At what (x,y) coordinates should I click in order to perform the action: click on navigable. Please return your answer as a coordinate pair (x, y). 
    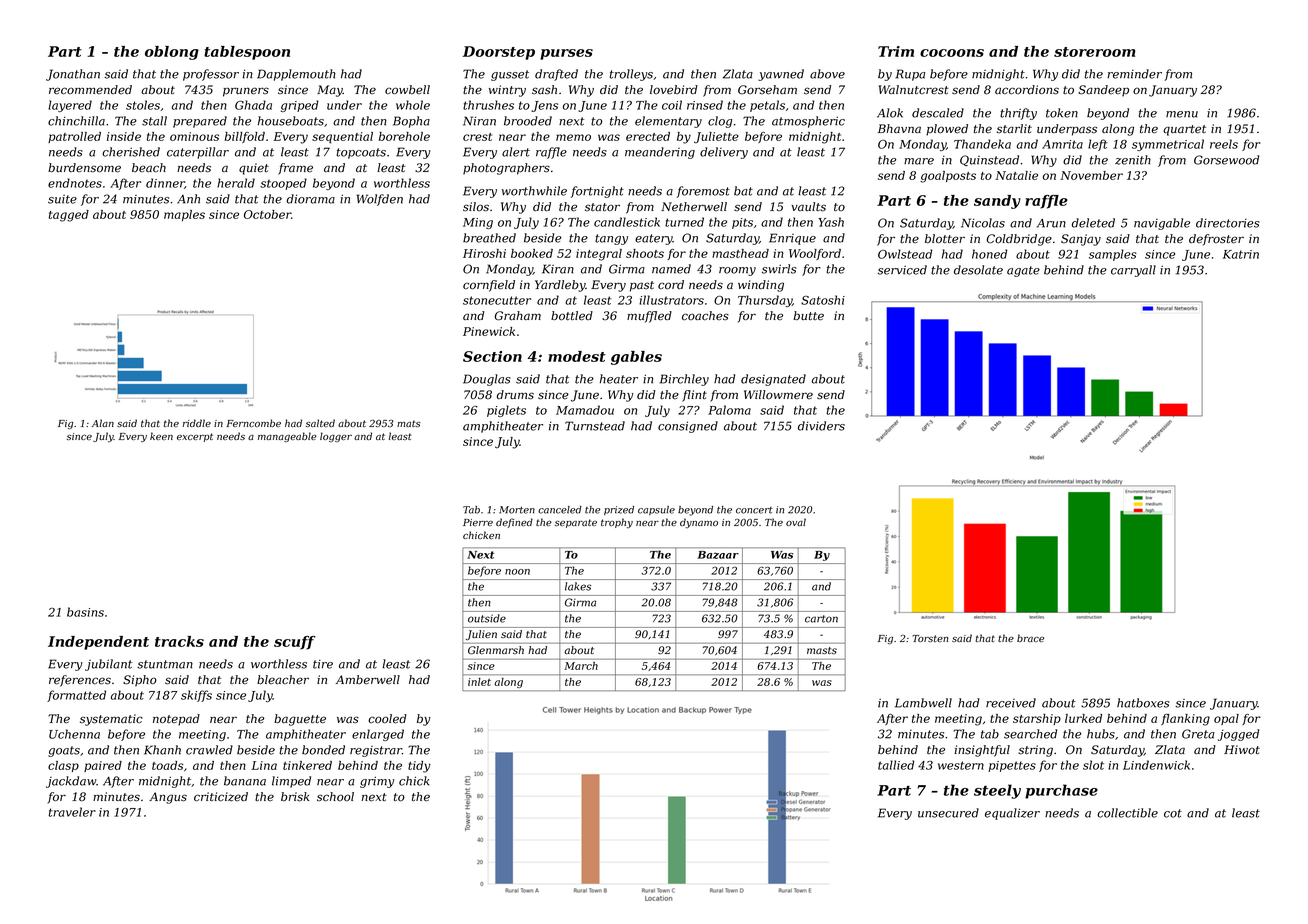
    Looking at the image, I should click on (1162, 224).
